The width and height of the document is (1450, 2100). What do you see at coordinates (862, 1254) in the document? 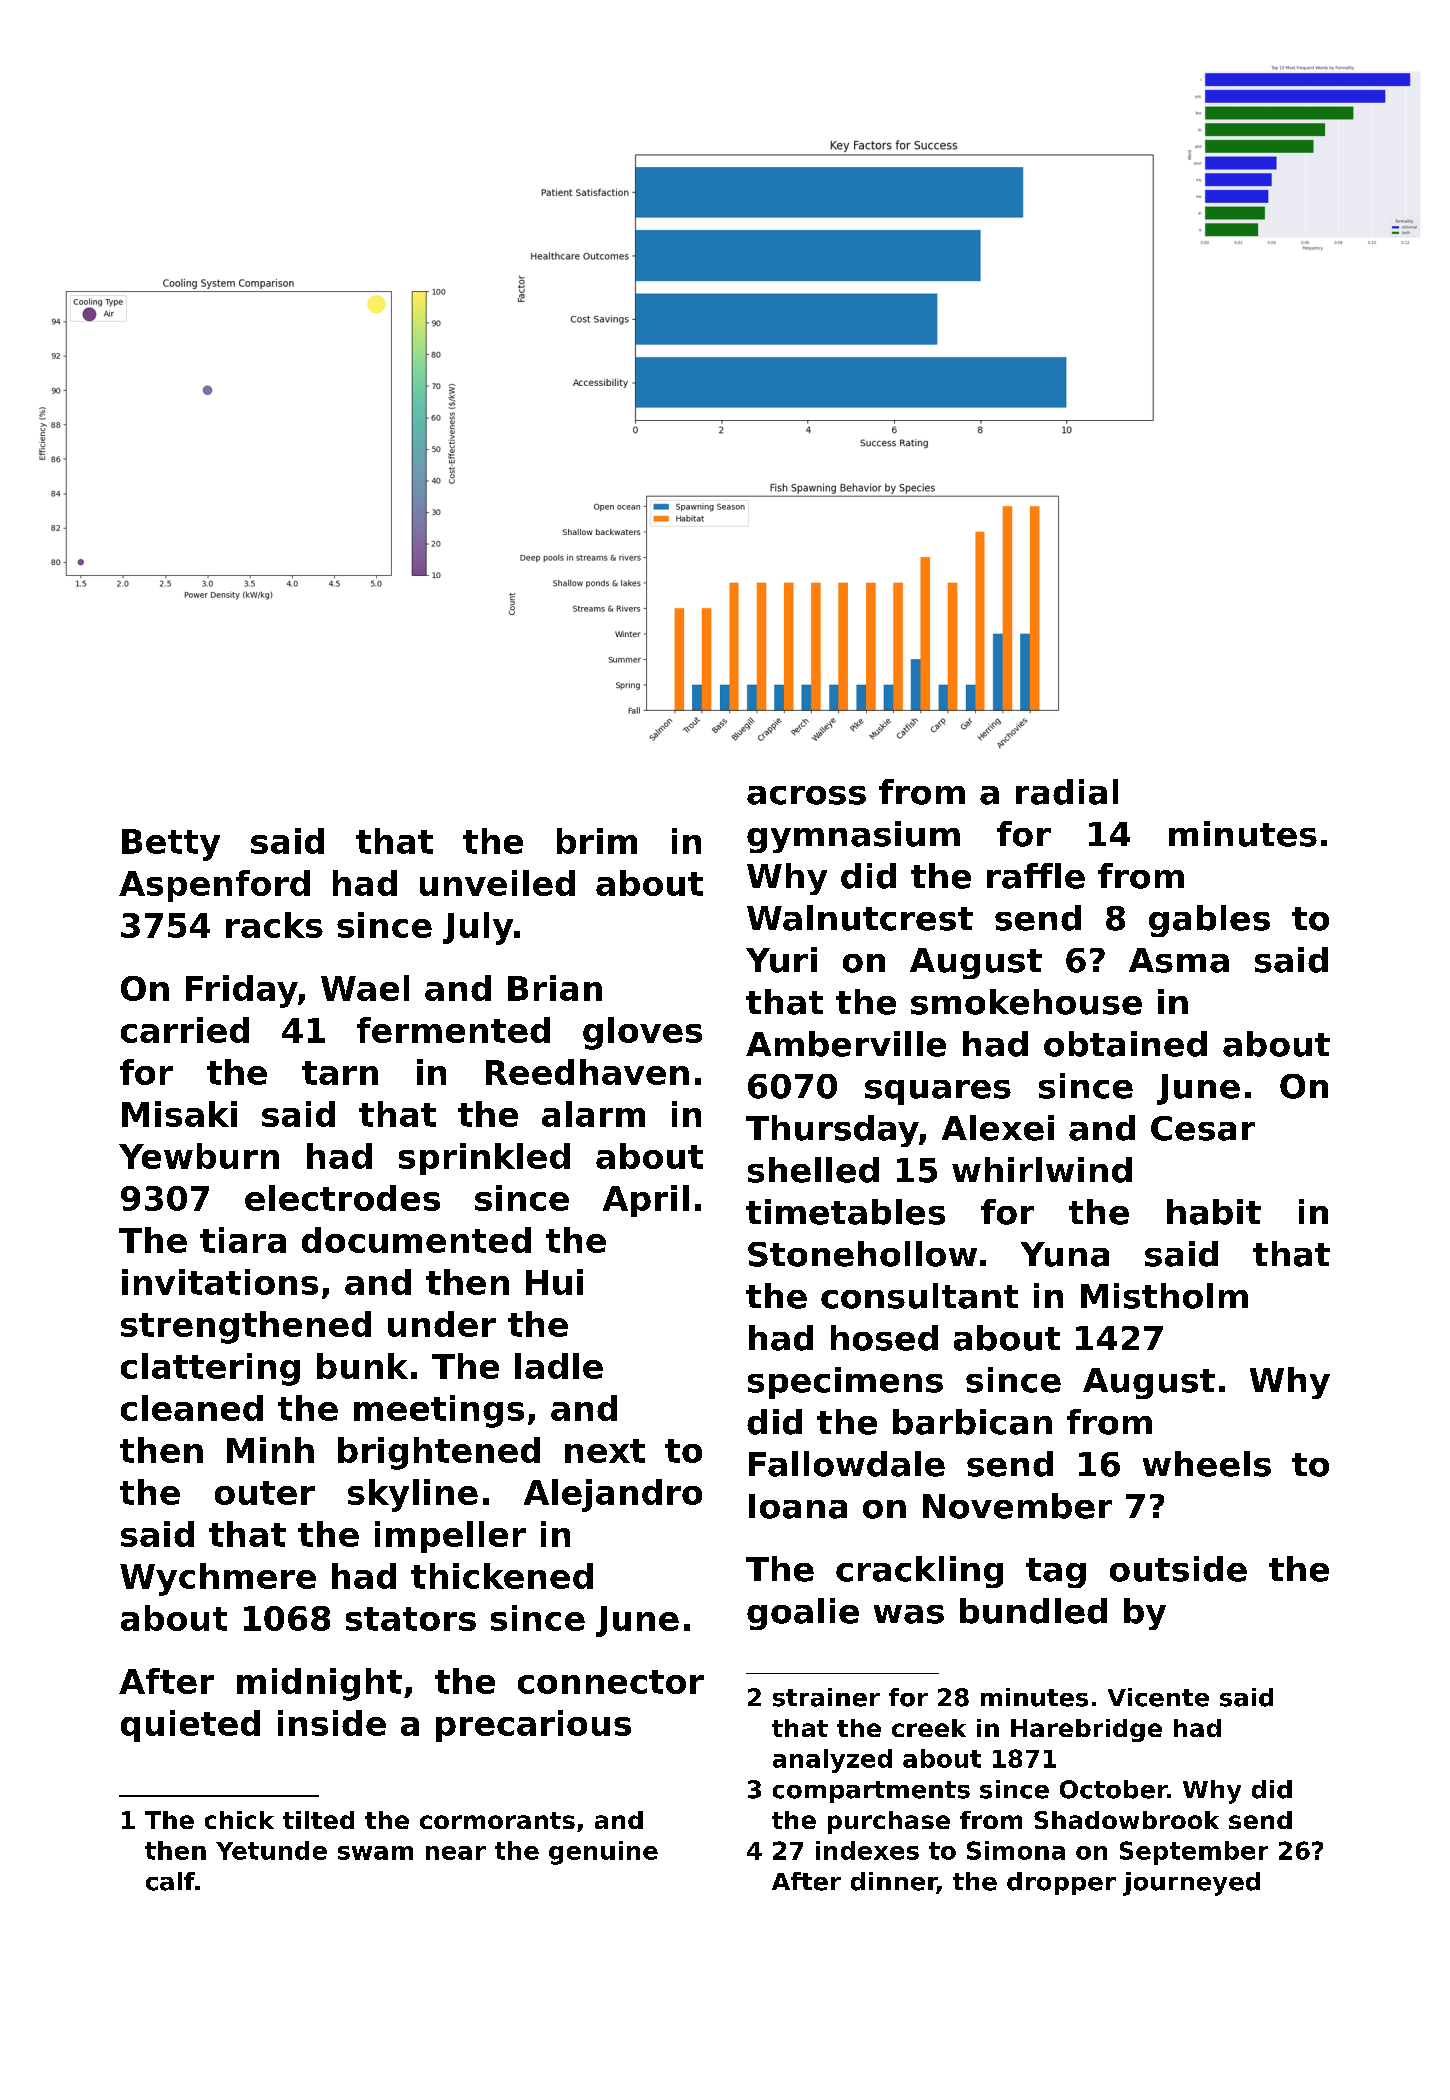
I see `Stonehollow` at bounding box center [862, 1254].
